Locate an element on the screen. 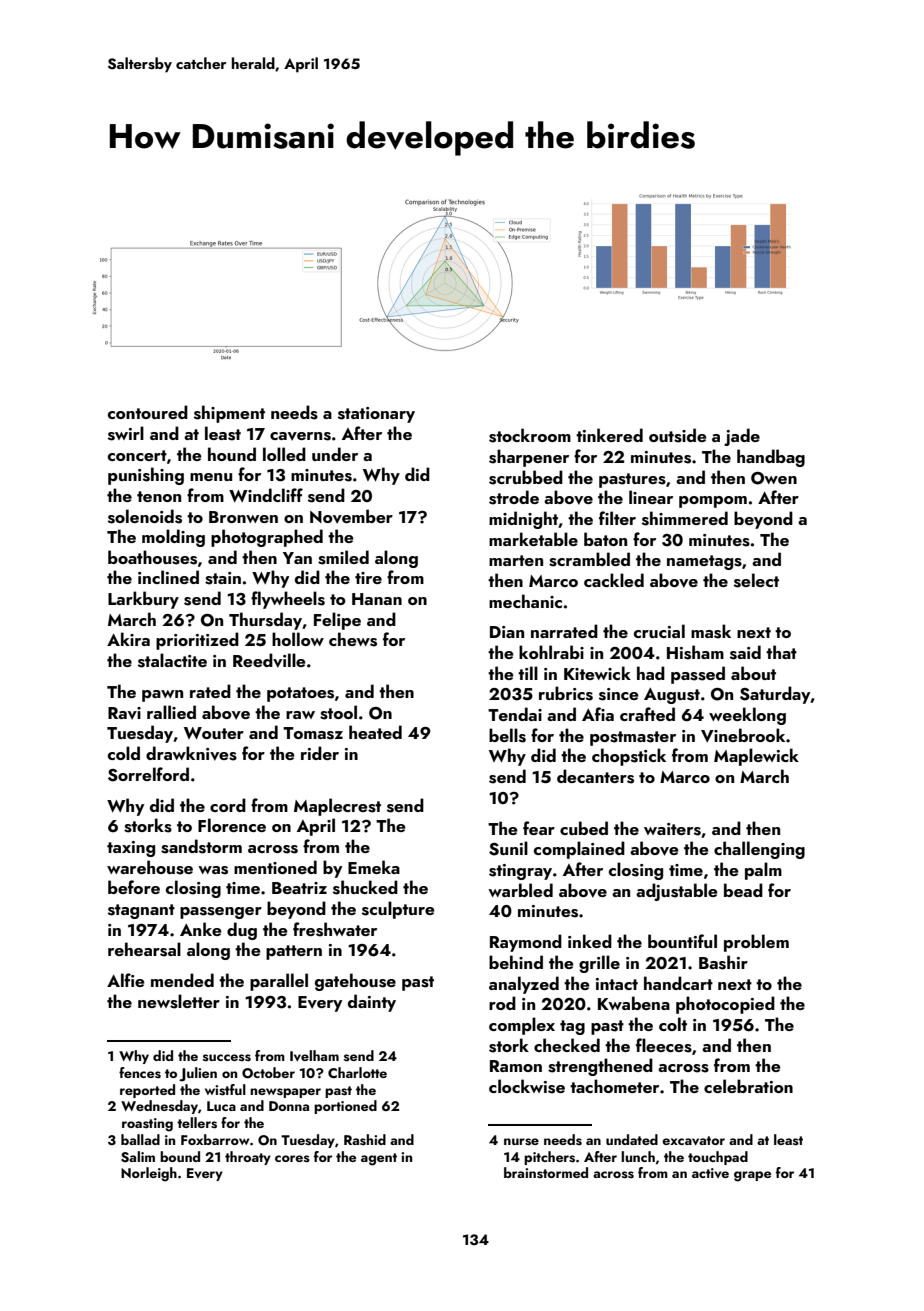  Ivelham is located at coordinates (314, 1056).
